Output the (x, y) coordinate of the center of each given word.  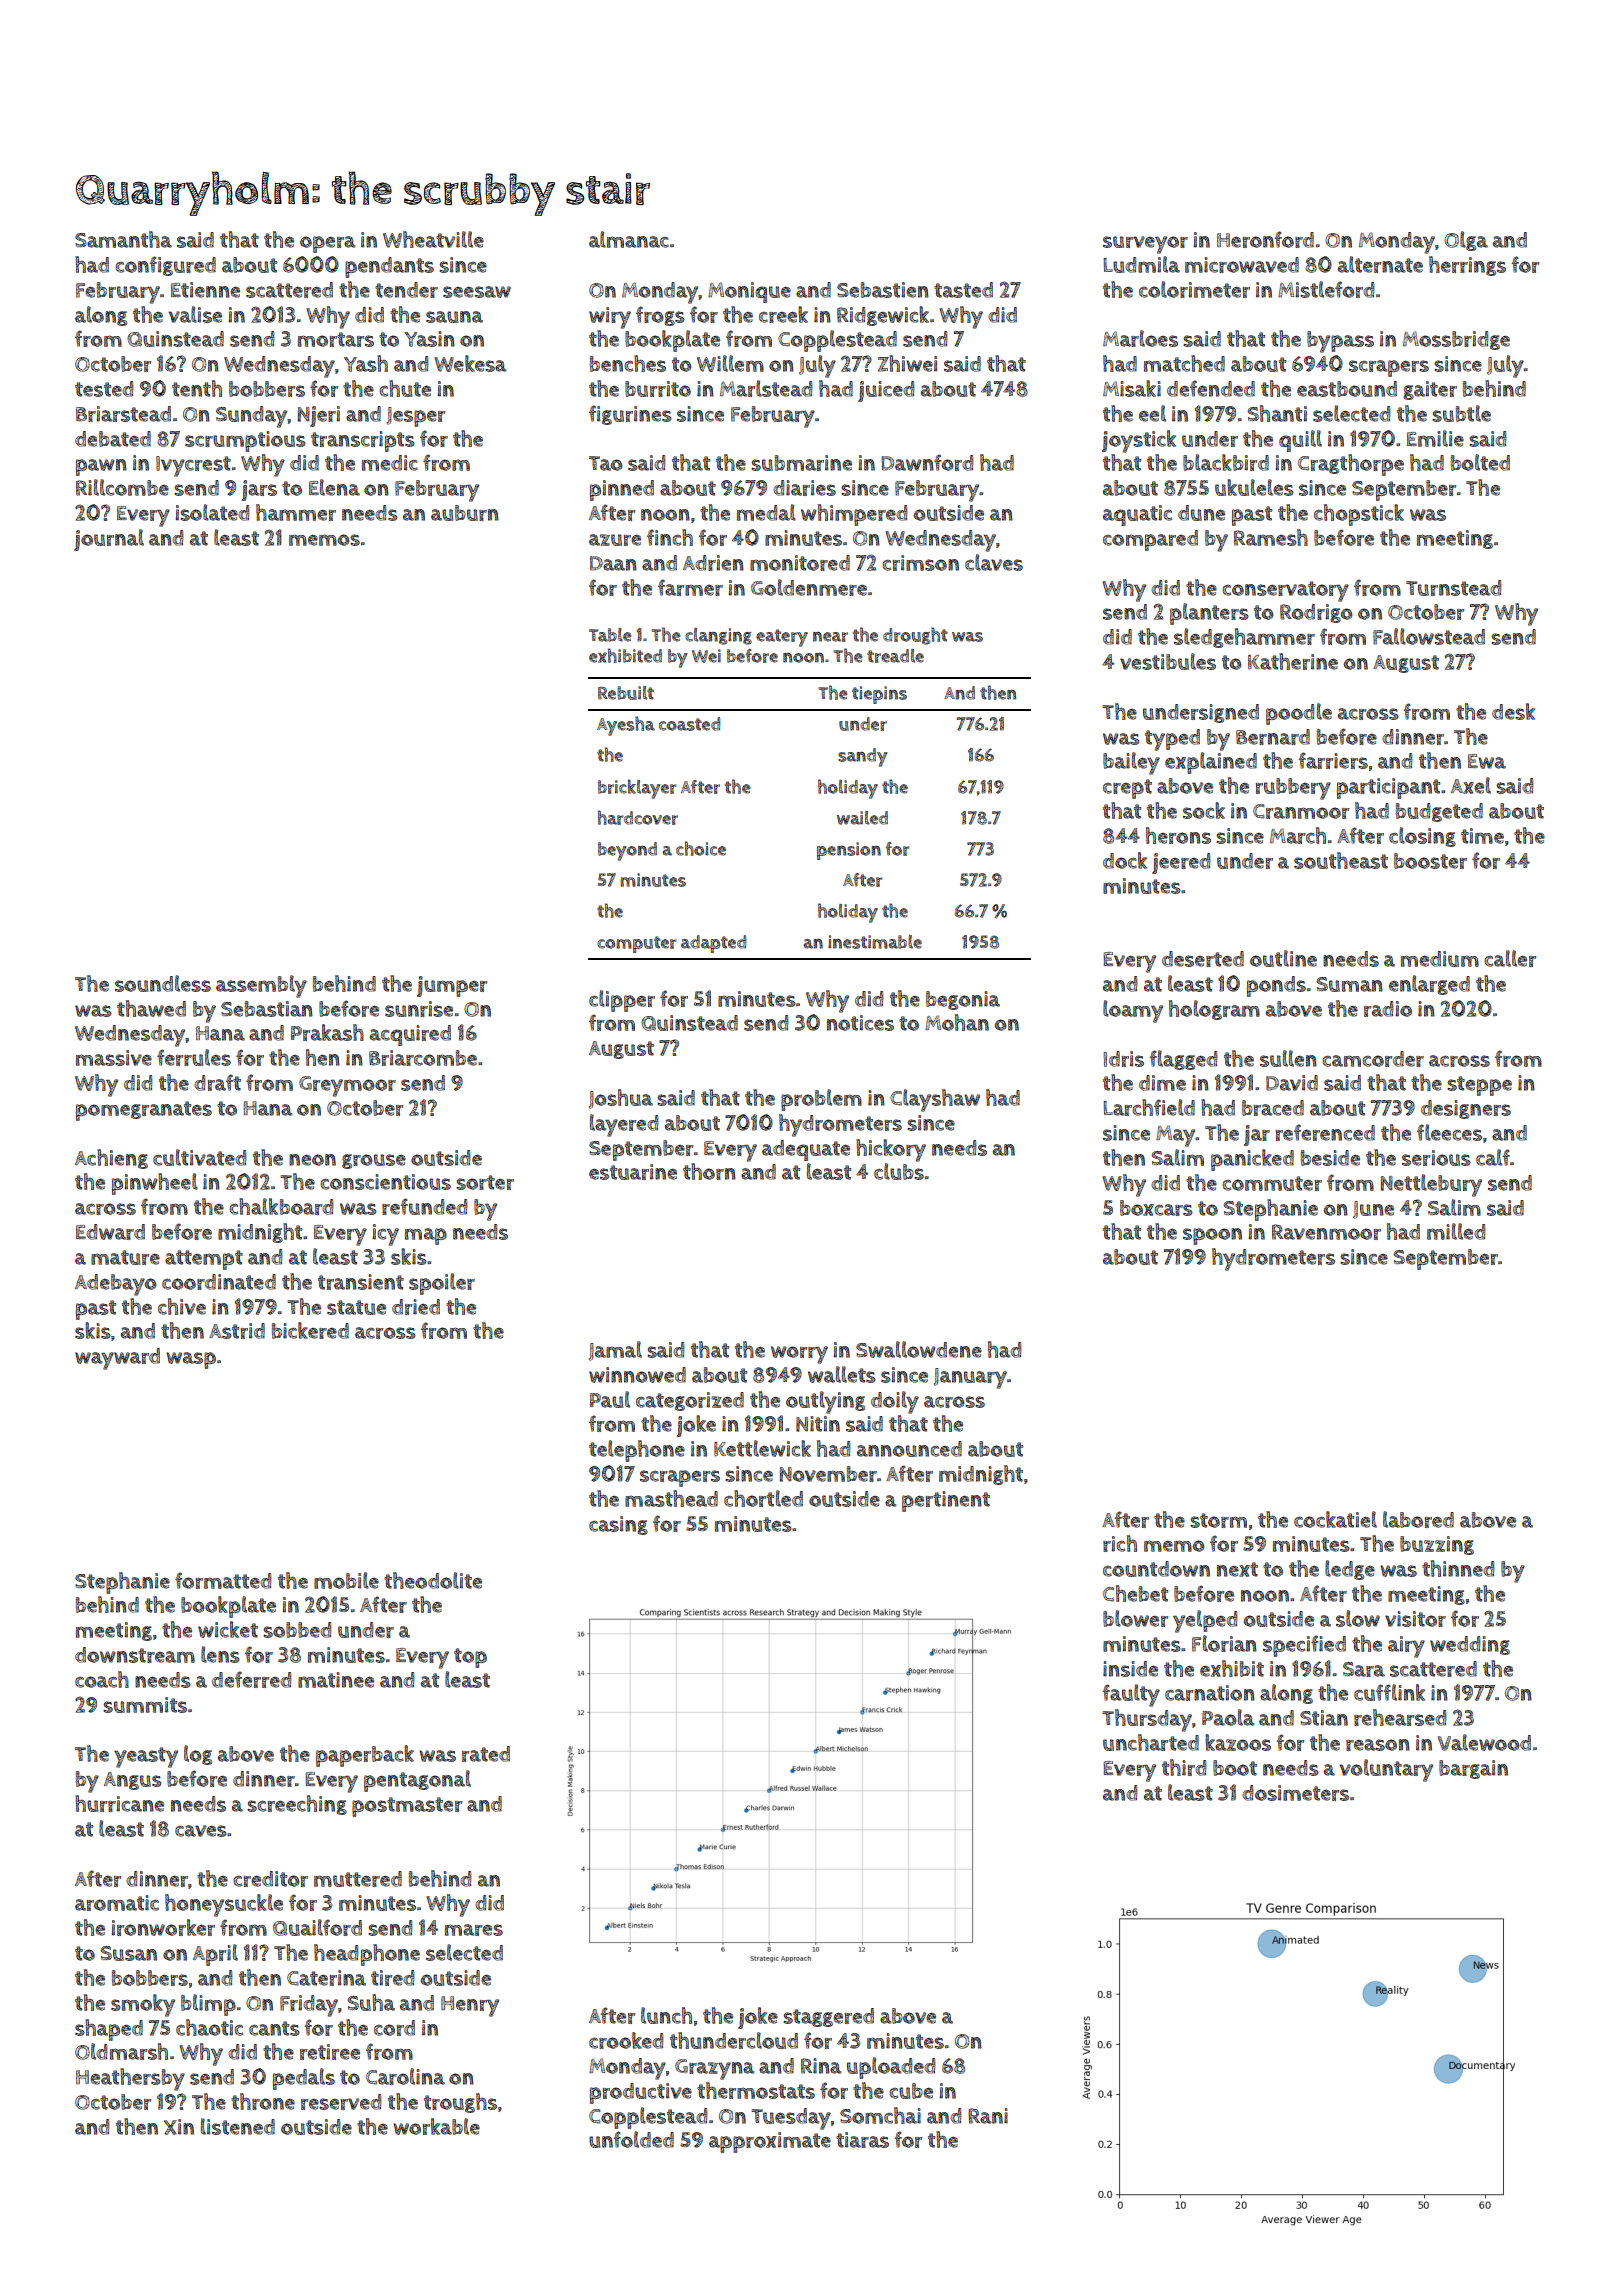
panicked (1252, 1160)
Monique (749, 292)
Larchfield (1149, 1107)
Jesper (416, 417)
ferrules (194, 1057)
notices (860, 1023)
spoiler (442, 1284)
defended (1211, 388)
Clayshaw (935, 1100)
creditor (270, 1879)
